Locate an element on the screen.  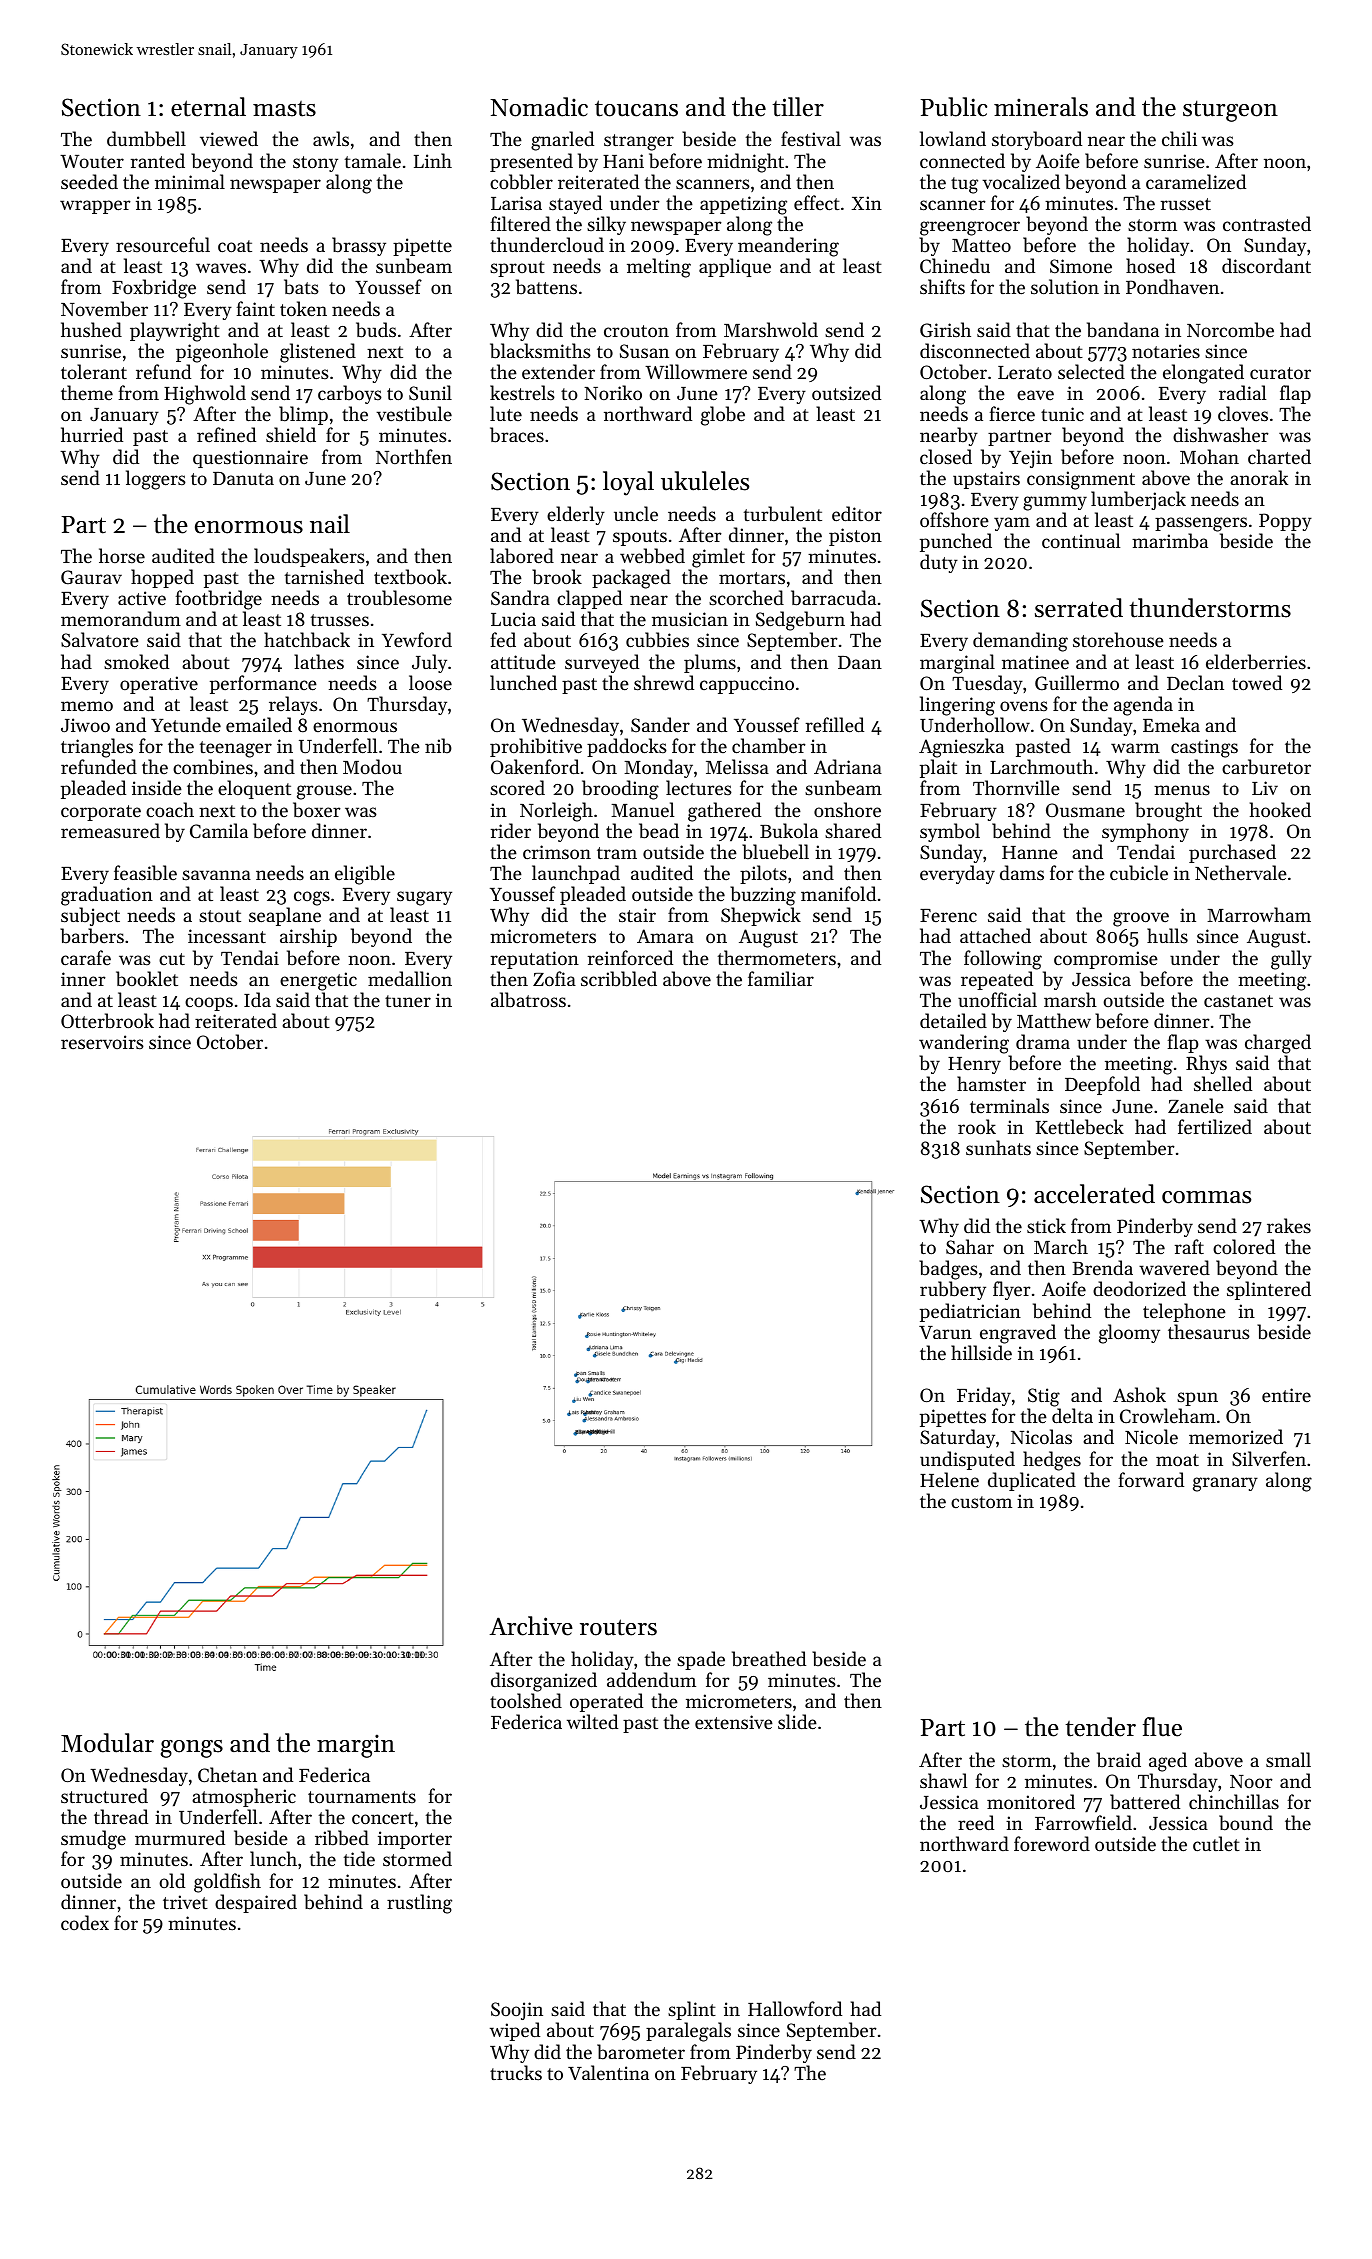
outsized is located at coordinates (846, 392).
